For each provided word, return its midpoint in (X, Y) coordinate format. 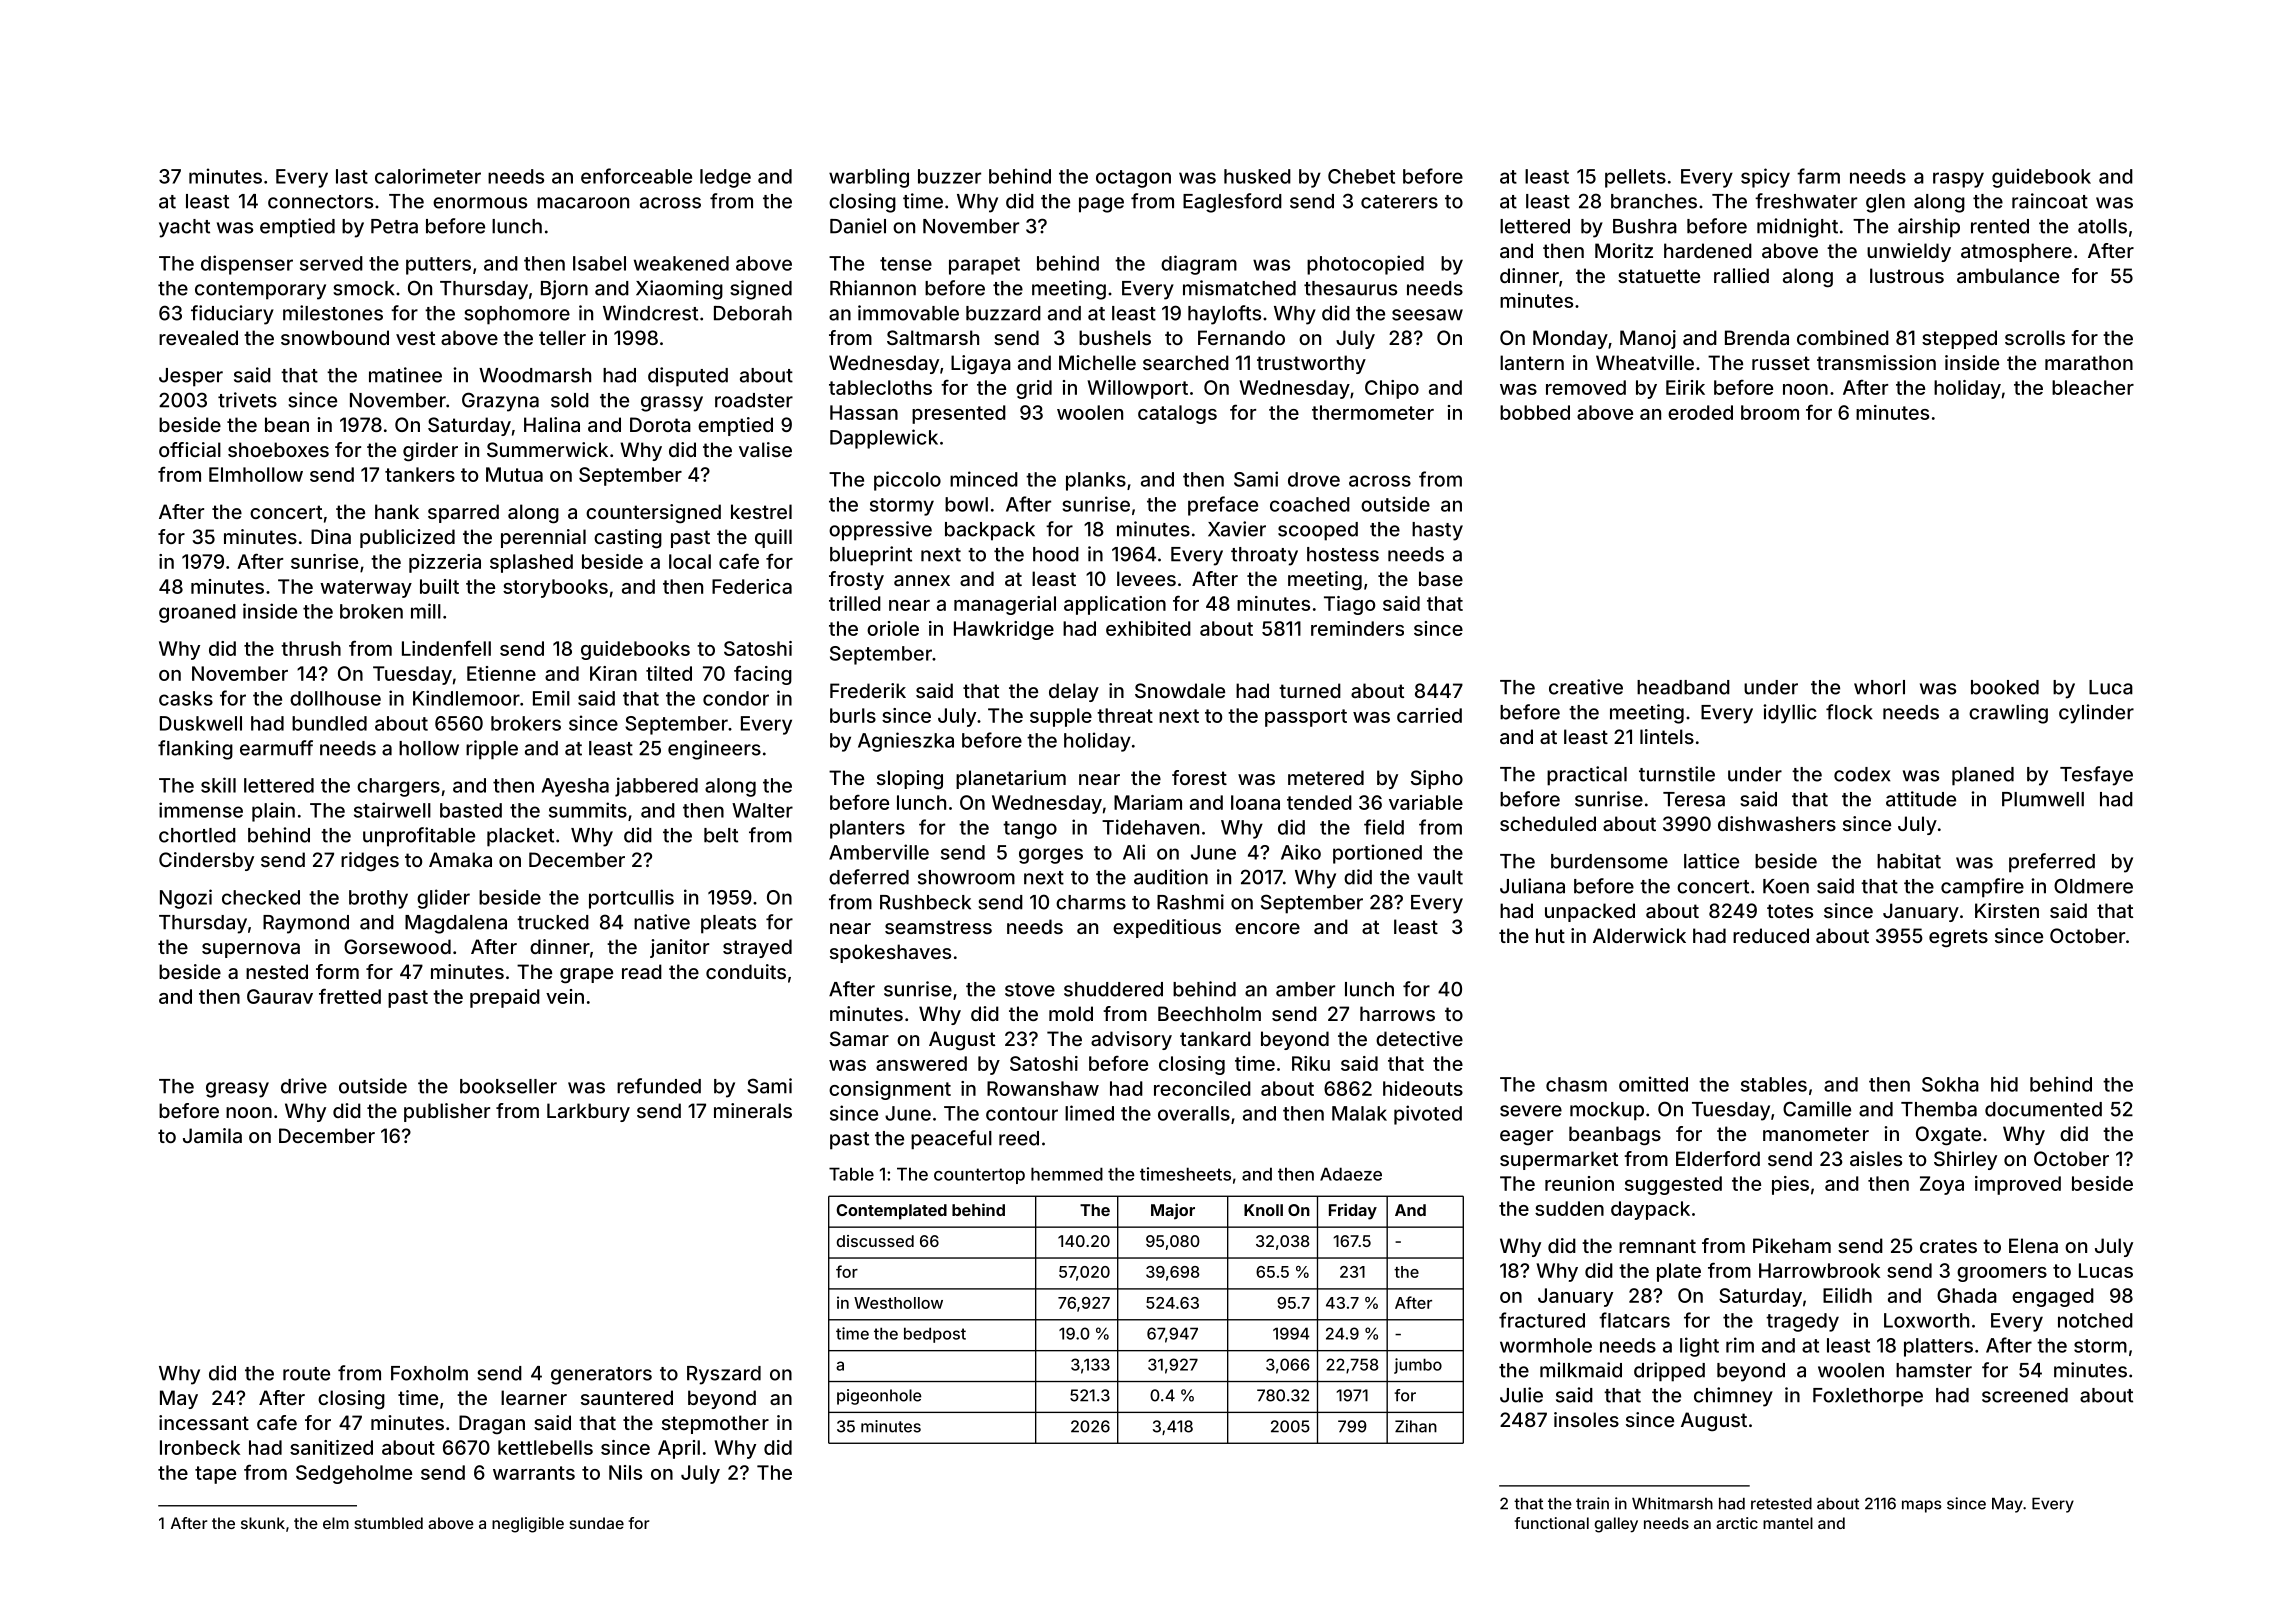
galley (1616, 1525)
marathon (2089, 362)
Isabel (599, 263)
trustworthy (1311, 364)
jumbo (1418, 1366)
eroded (1700, 412)
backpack (990, 531)
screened (2025, 1395)
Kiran (613, 673)
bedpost (935, 1335)
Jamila (212, 1135)
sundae (596, 1523)
